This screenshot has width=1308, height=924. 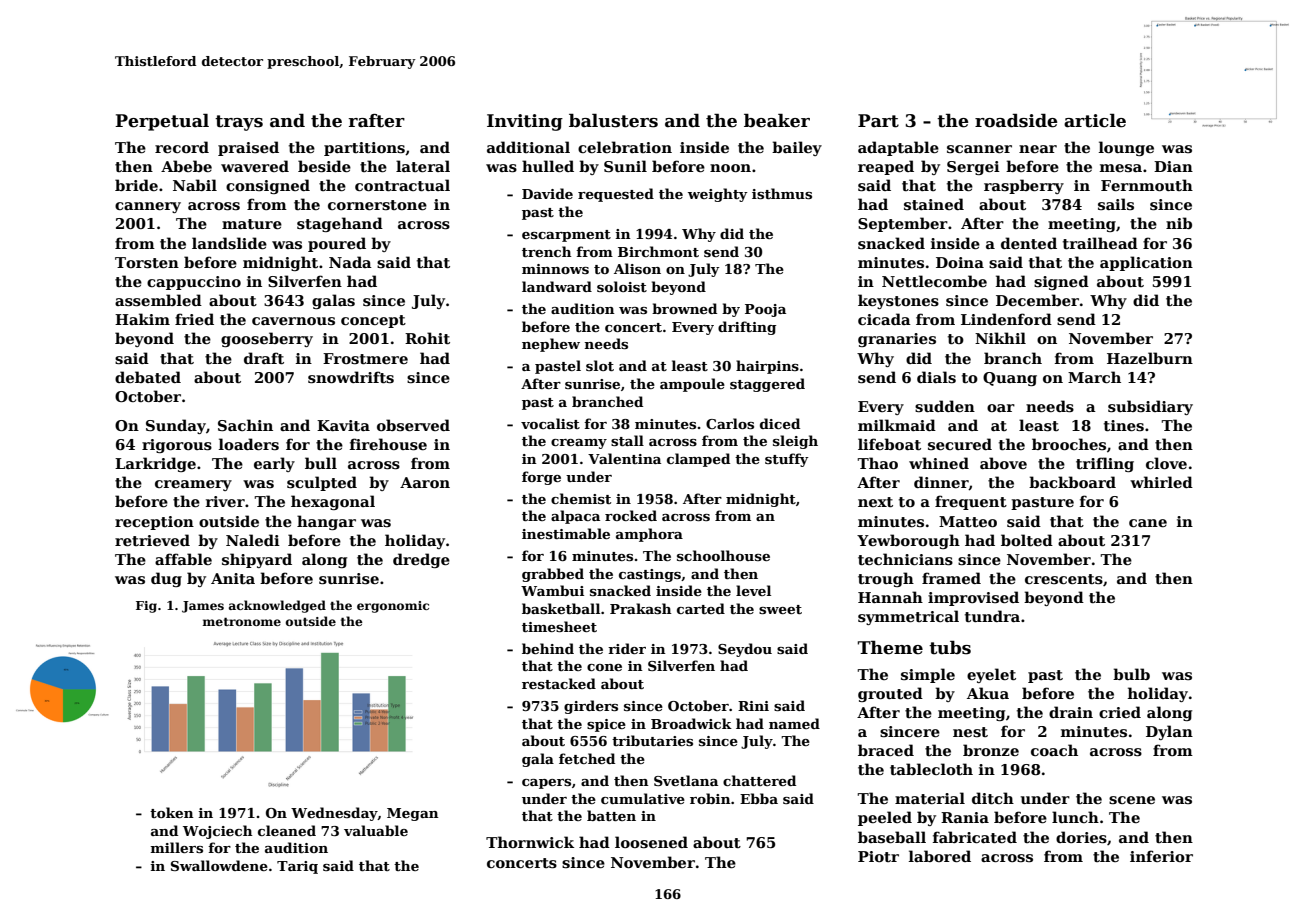 What do you see at coordinates (1038, 149) in the screenshot?
I see `near` at bounding box center [1038, 149].
